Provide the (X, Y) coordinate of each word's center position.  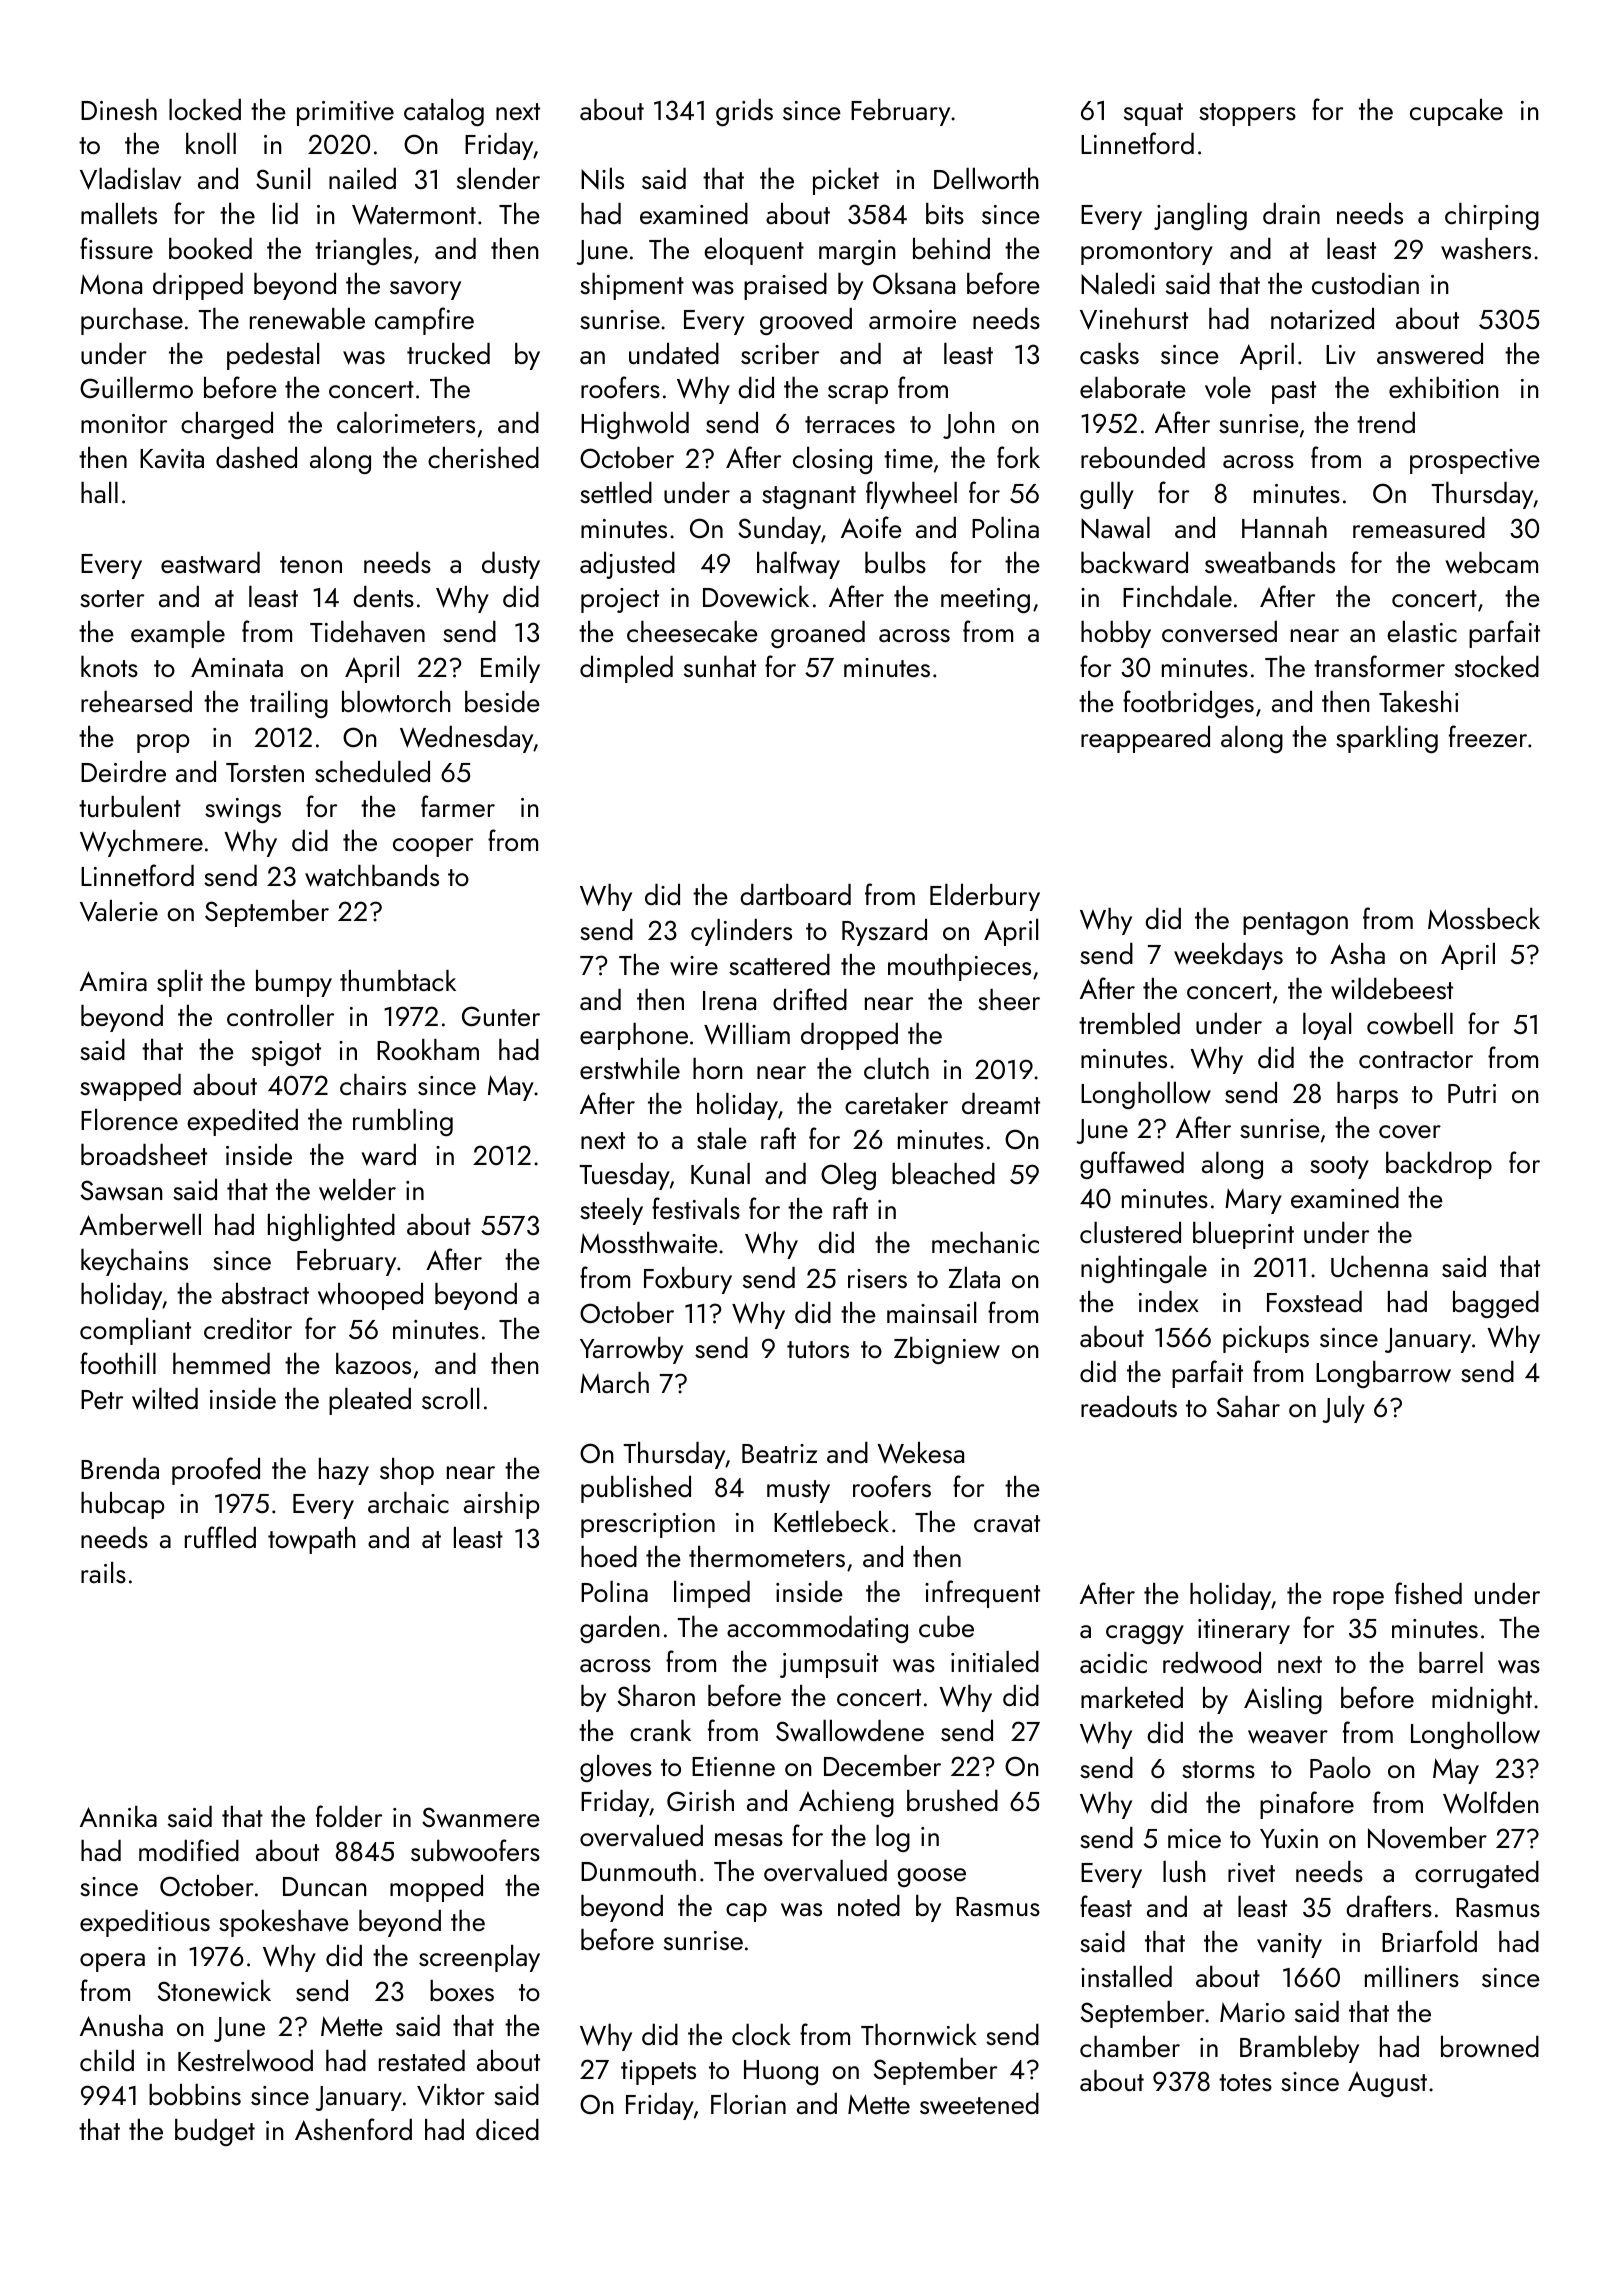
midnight (1482, 1700)
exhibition (1444, 387)
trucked (448, 353)
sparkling (1387, 739)
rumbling (403, 1122)
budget (215, 2132)
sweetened (979, 2104)
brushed (952, 1800)
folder (349, 1816)
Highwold (635, 425)
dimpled (626, 669)
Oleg (848, 1176)
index (1169, 1301)
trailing (289, 704)
